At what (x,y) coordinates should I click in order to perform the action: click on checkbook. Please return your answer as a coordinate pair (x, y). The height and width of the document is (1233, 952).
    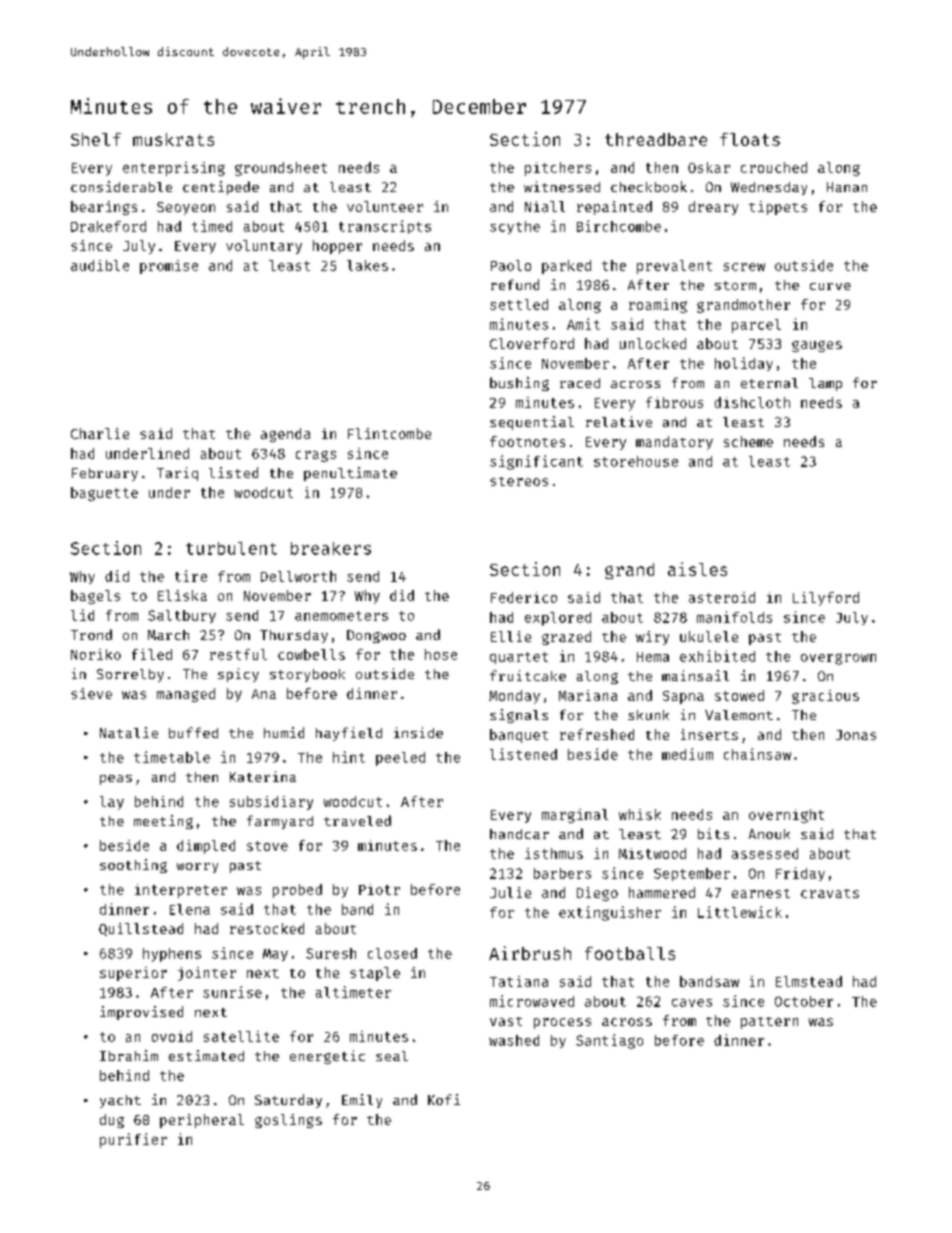
    Looking at the image, I should click on (649, 186).
